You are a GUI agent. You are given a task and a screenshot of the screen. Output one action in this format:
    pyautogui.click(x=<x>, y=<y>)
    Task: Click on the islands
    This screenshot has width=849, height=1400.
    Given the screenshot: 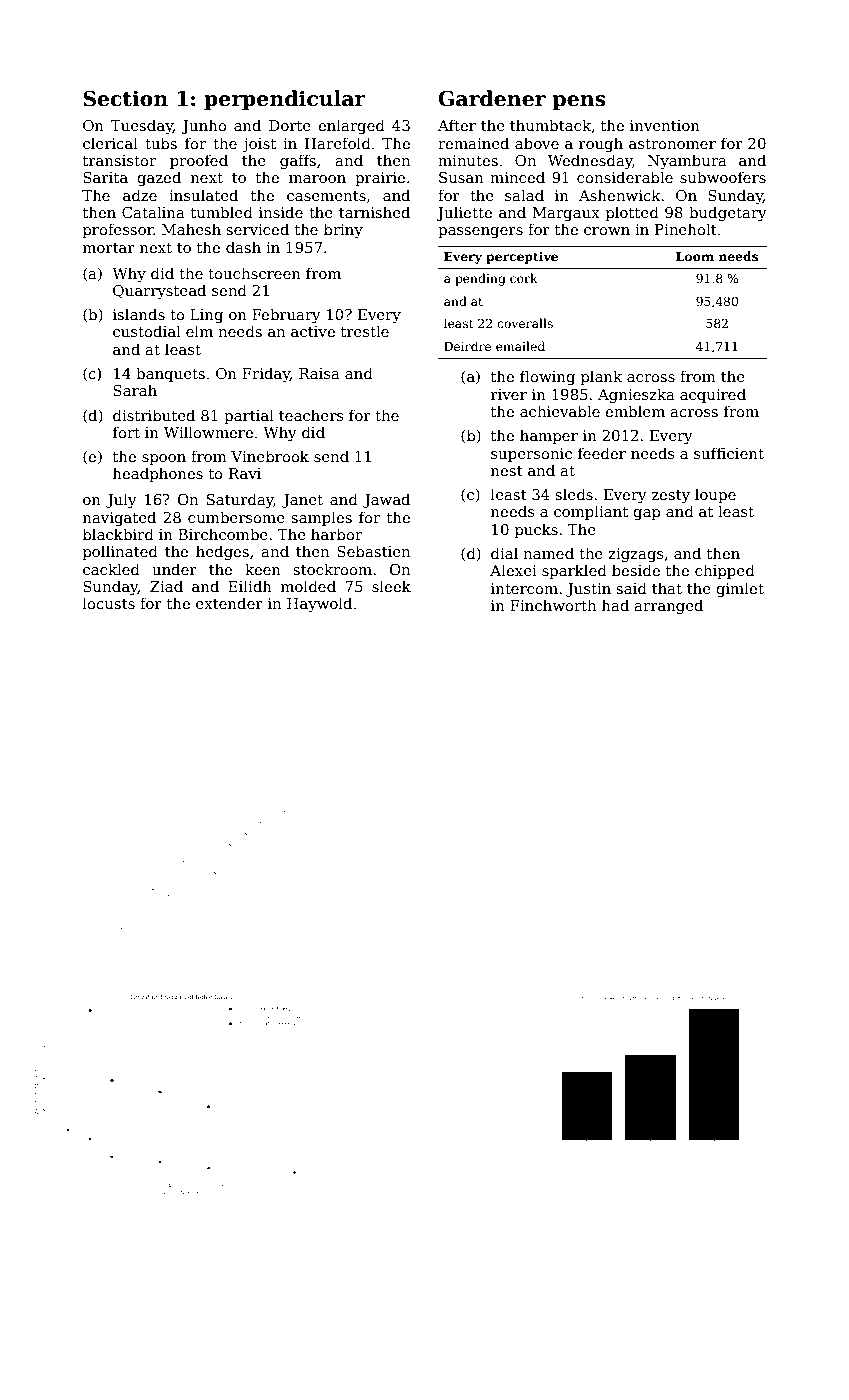 What is the action you would take?
    pyautogui.click(x=139, y=314)
